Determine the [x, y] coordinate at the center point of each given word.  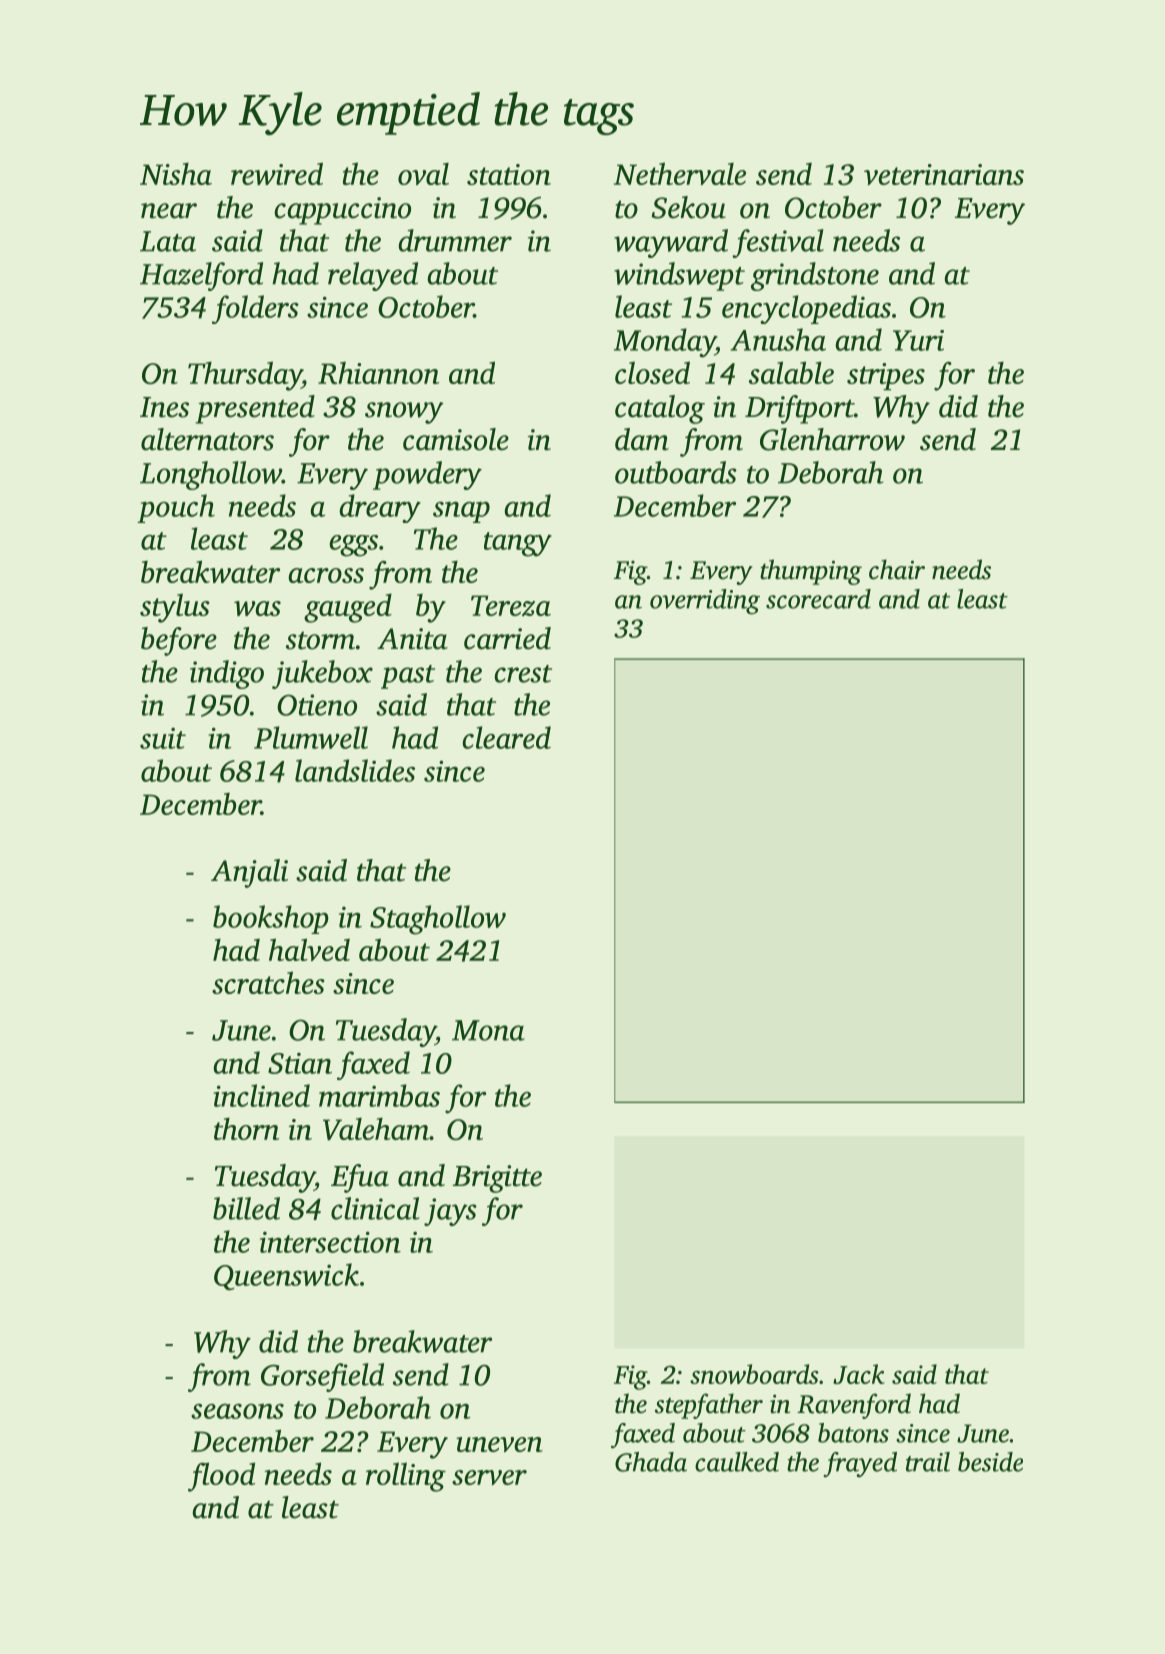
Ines [164, 407]
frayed [860, 1464]
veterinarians [944, 174]
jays [450, 1212]
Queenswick [286, 1277]
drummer [455, 240]
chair [897, 569]
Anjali [249, 873]
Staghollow [438, 920]
